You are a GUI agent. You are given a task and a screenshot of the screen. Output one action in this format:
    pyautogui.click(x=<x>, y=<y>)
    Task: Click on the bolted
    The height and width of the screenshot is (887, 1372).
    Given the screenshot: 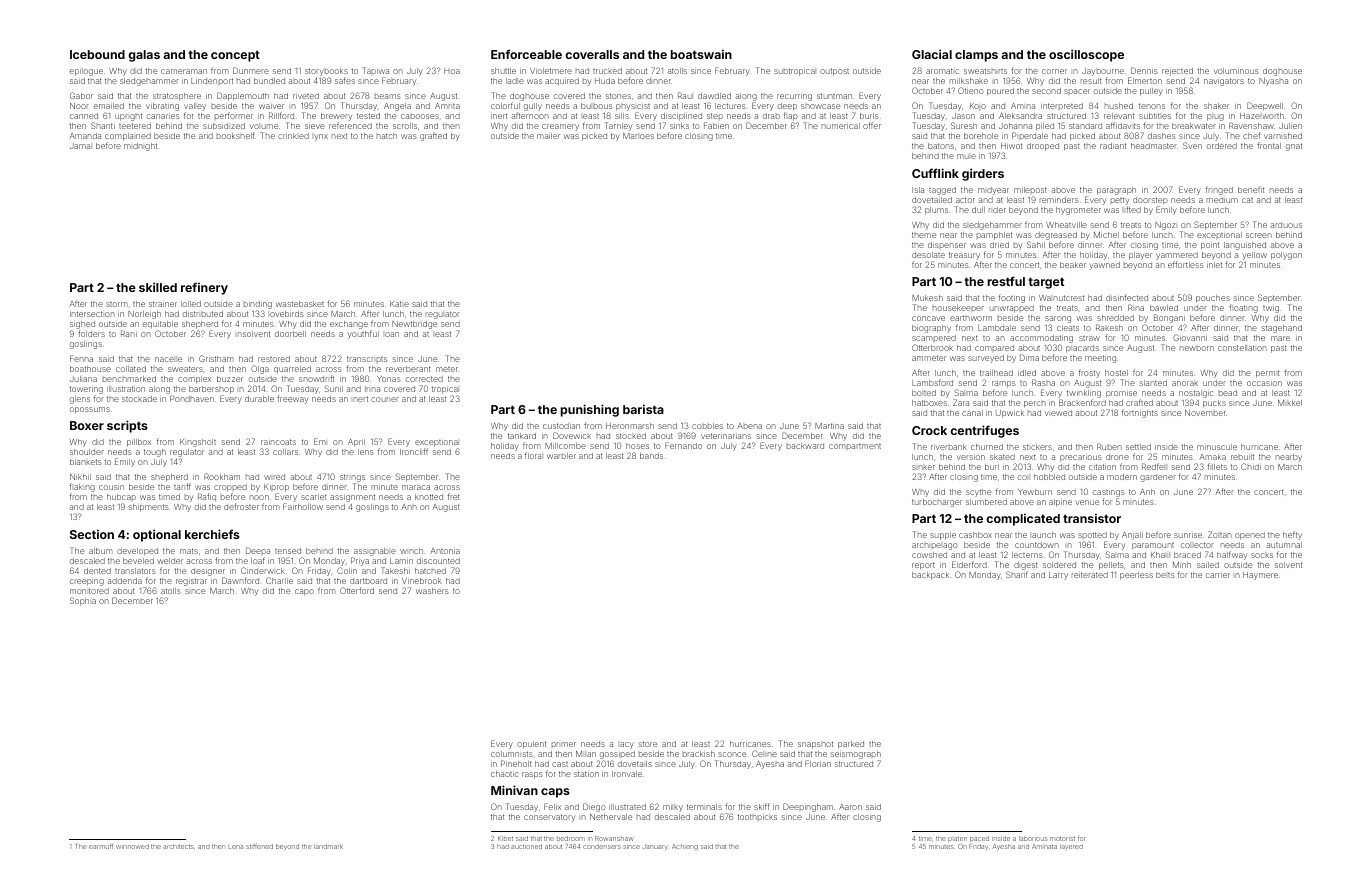 What is the action you would take?
    pyautogui.click(x=924, y=393)
